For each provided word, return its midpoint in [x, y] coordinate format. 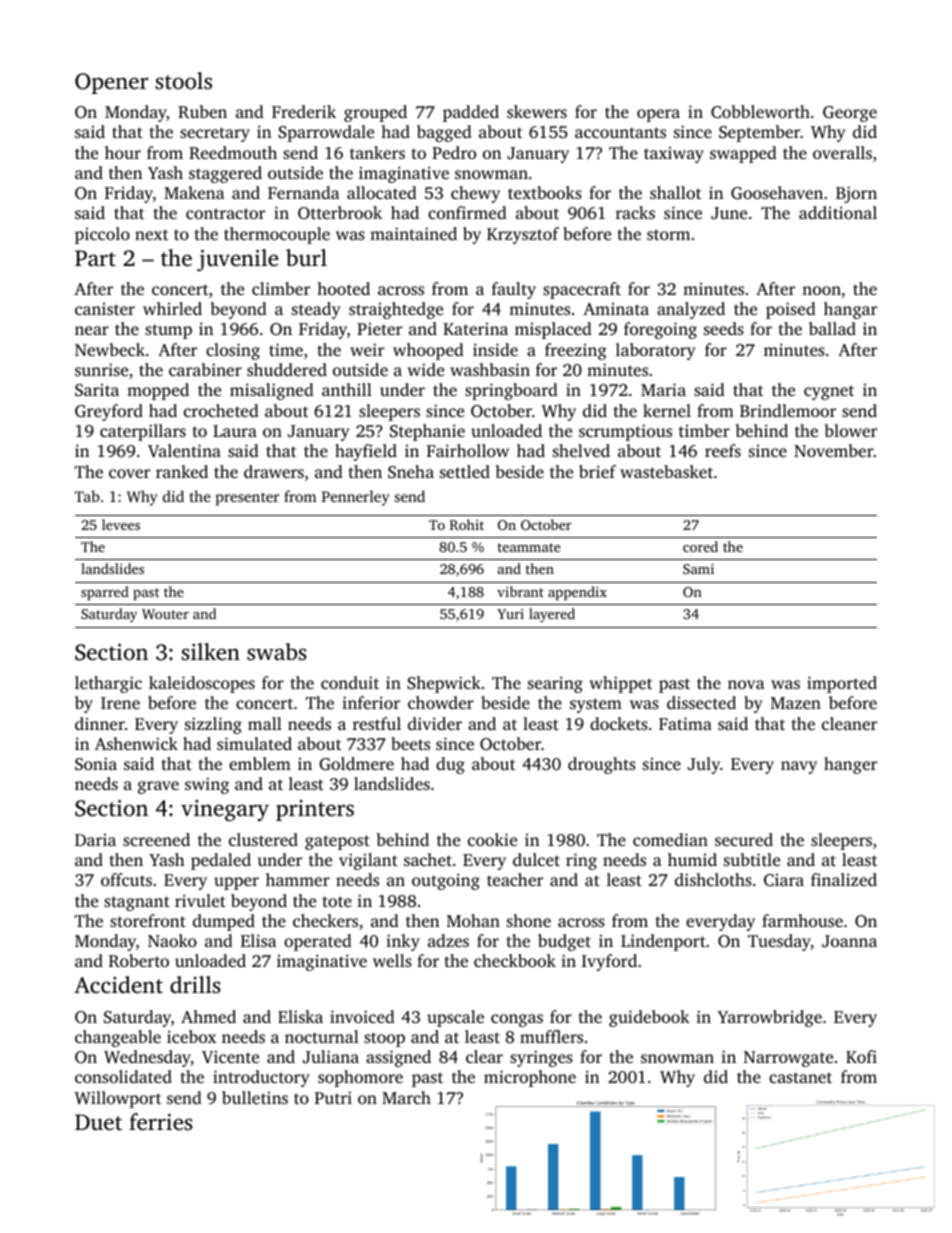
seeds [724, 328]
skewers [537, 111]
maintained [413, 233]
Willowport [118, 1099]
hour [123, 152]
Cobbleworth [760, 112]
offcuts [126, 879]
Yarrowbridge [770, 1018]
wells [392, 960]
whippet [620, 684]
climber [281, 288]
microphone [530, 1078]
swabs [277, 651]
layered [552, 615]
